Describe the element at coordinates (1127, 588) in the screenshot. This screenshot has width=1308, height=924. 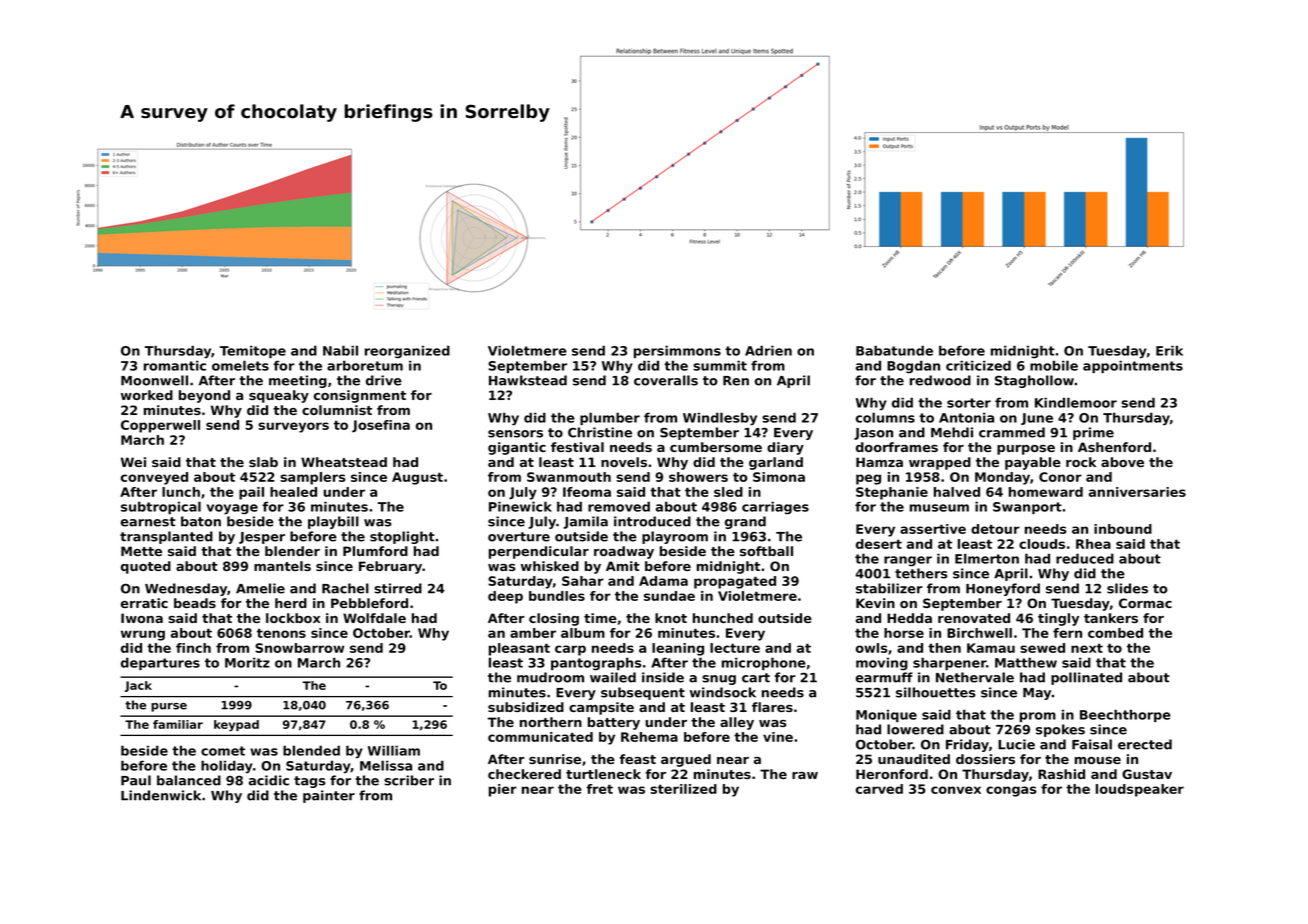
I see `slides` at that location.
